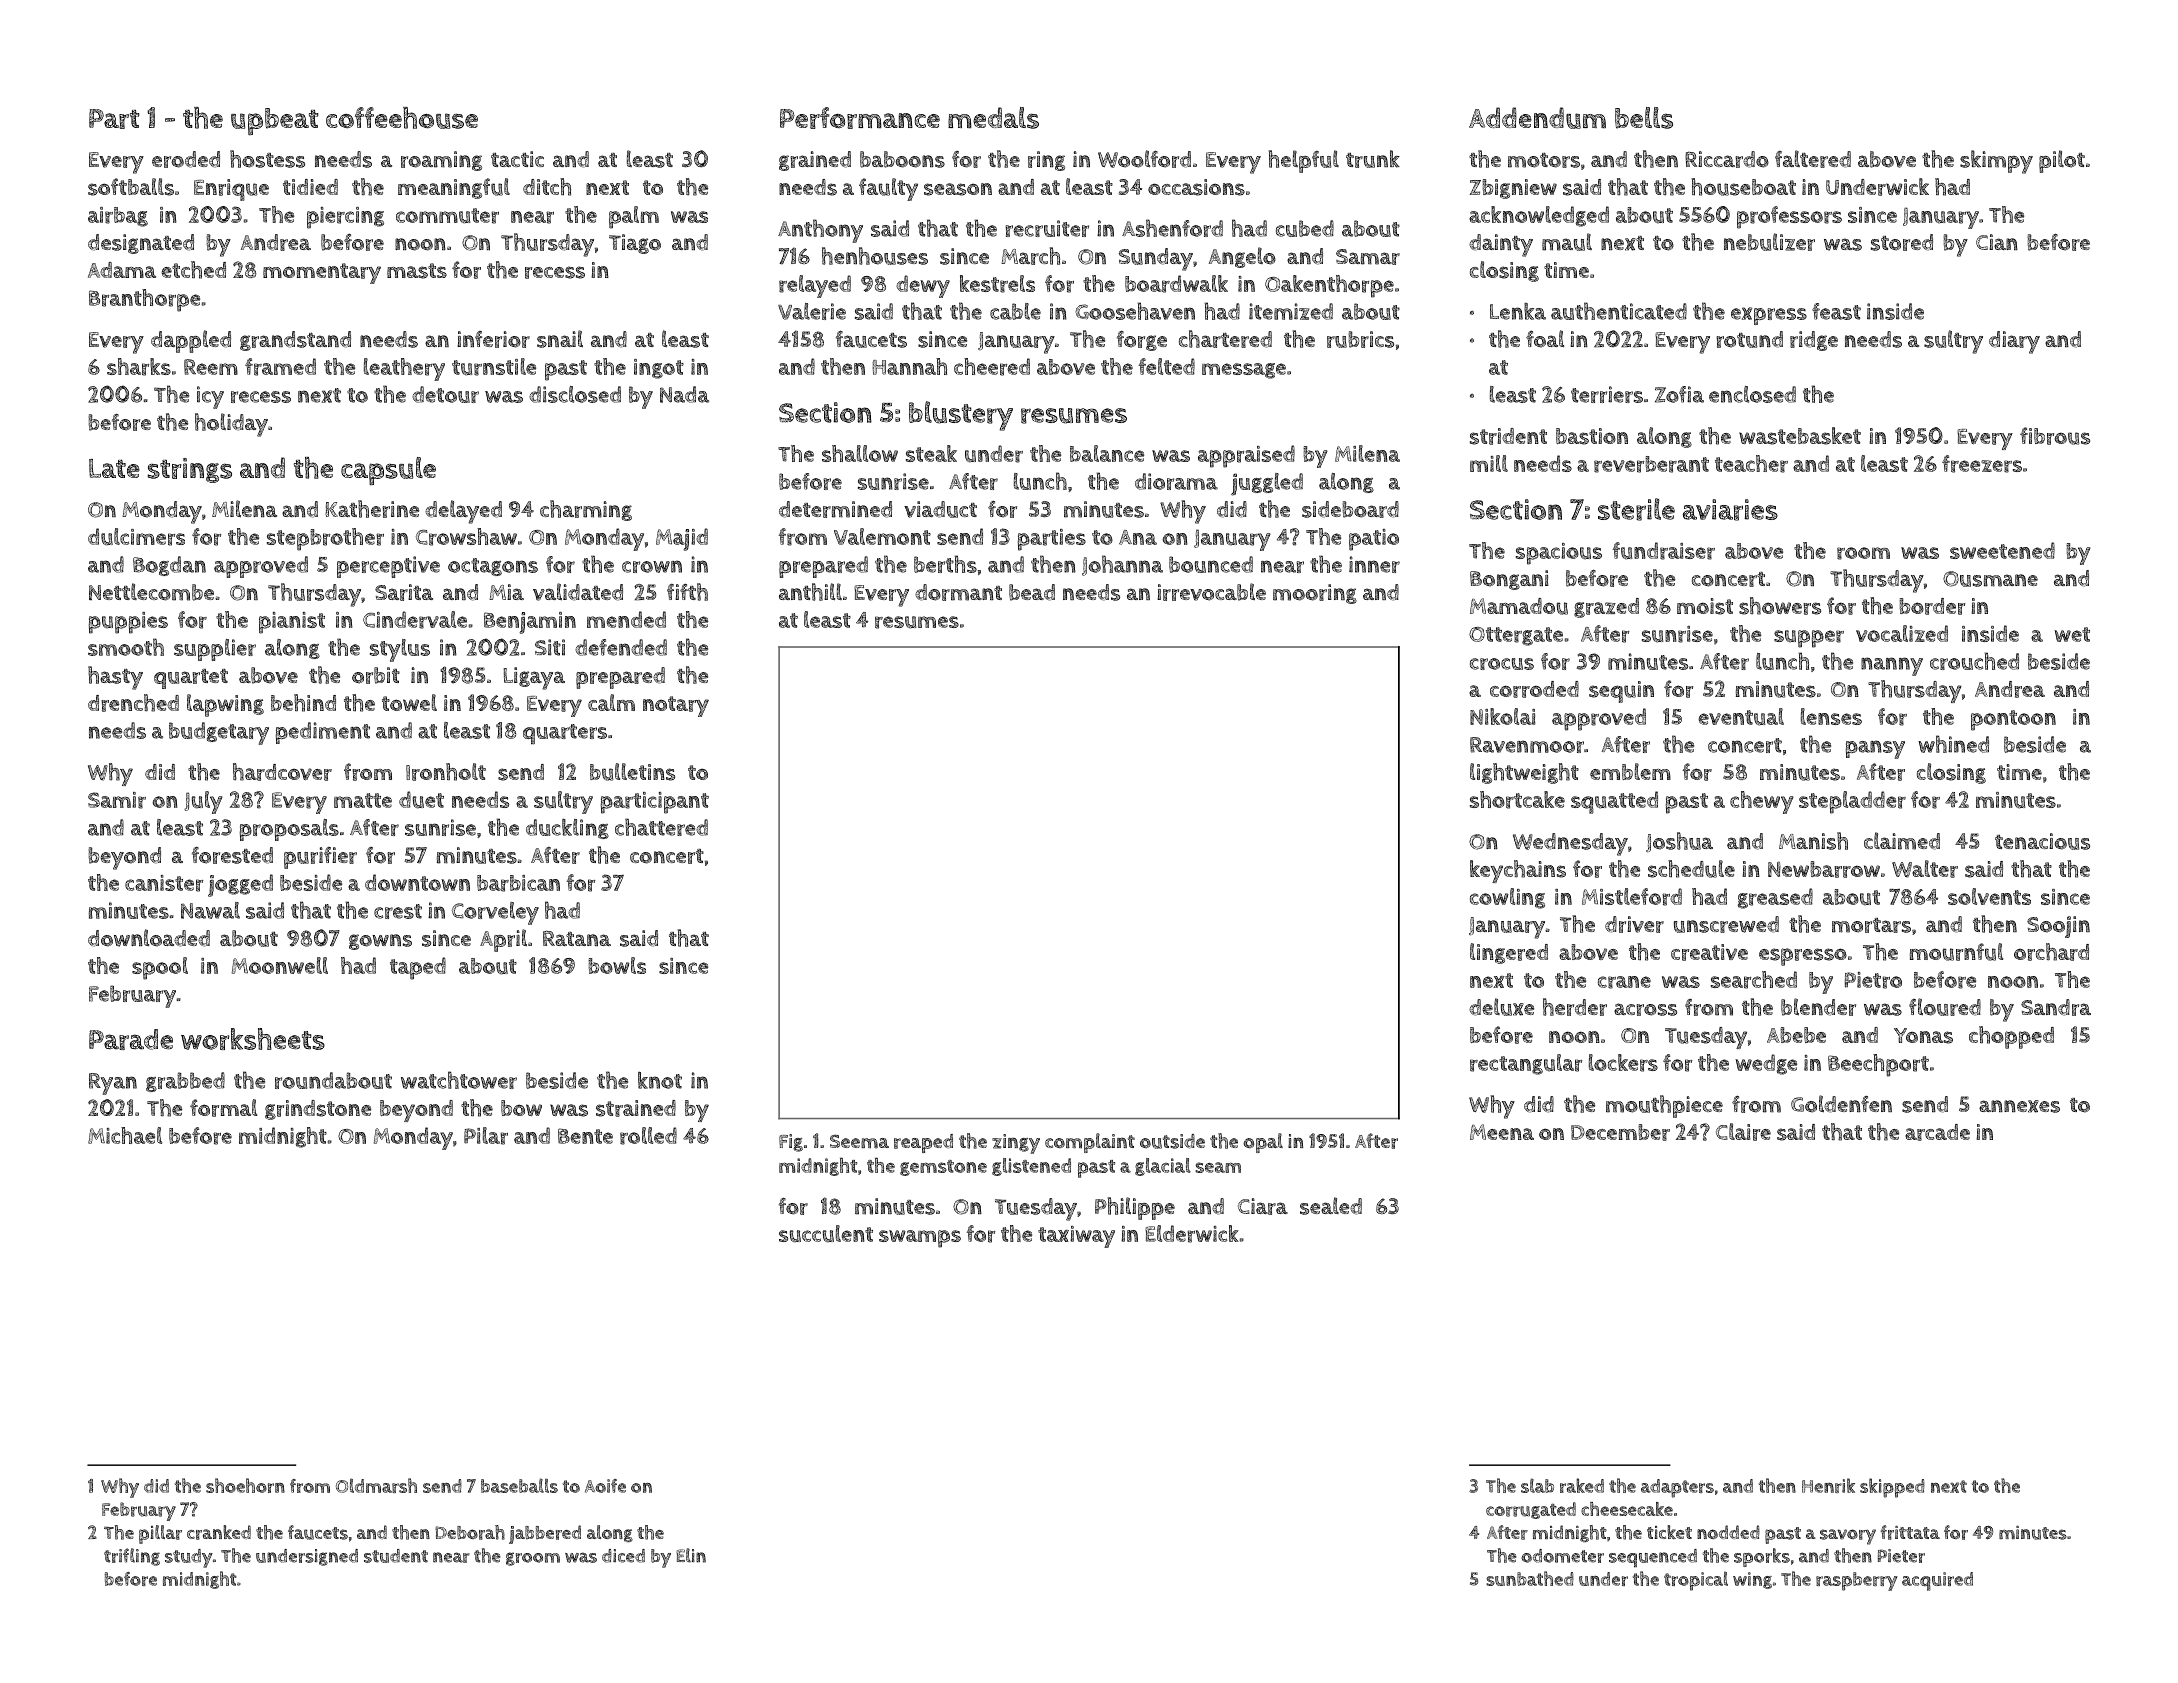  Describe the element at coordinates (545, 1534) in the image. I see `jabbered` at that location.
